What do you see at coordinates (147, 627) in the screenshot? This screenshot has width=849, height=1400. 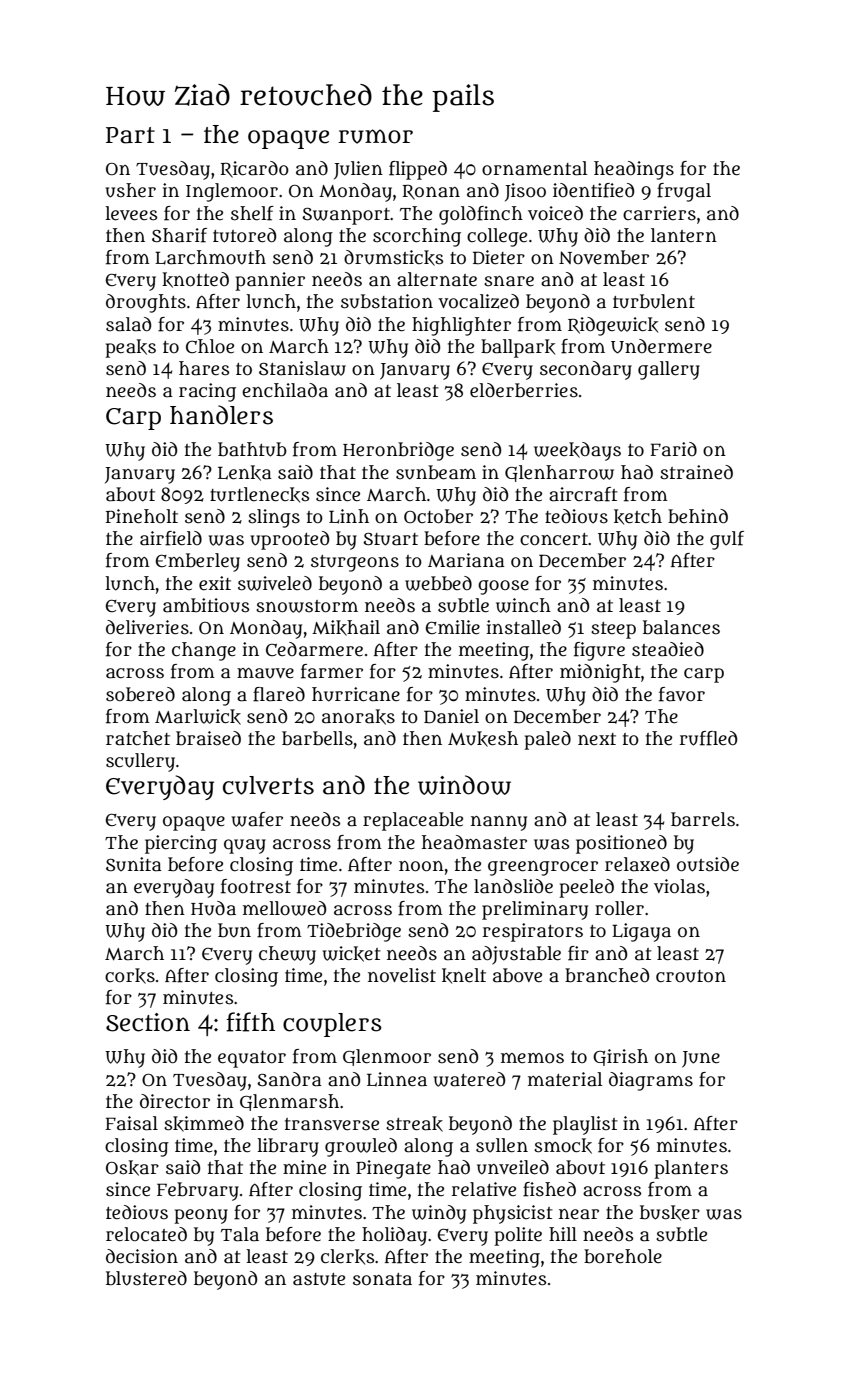 I see `deliveries` at bounding box center [147, 627].
